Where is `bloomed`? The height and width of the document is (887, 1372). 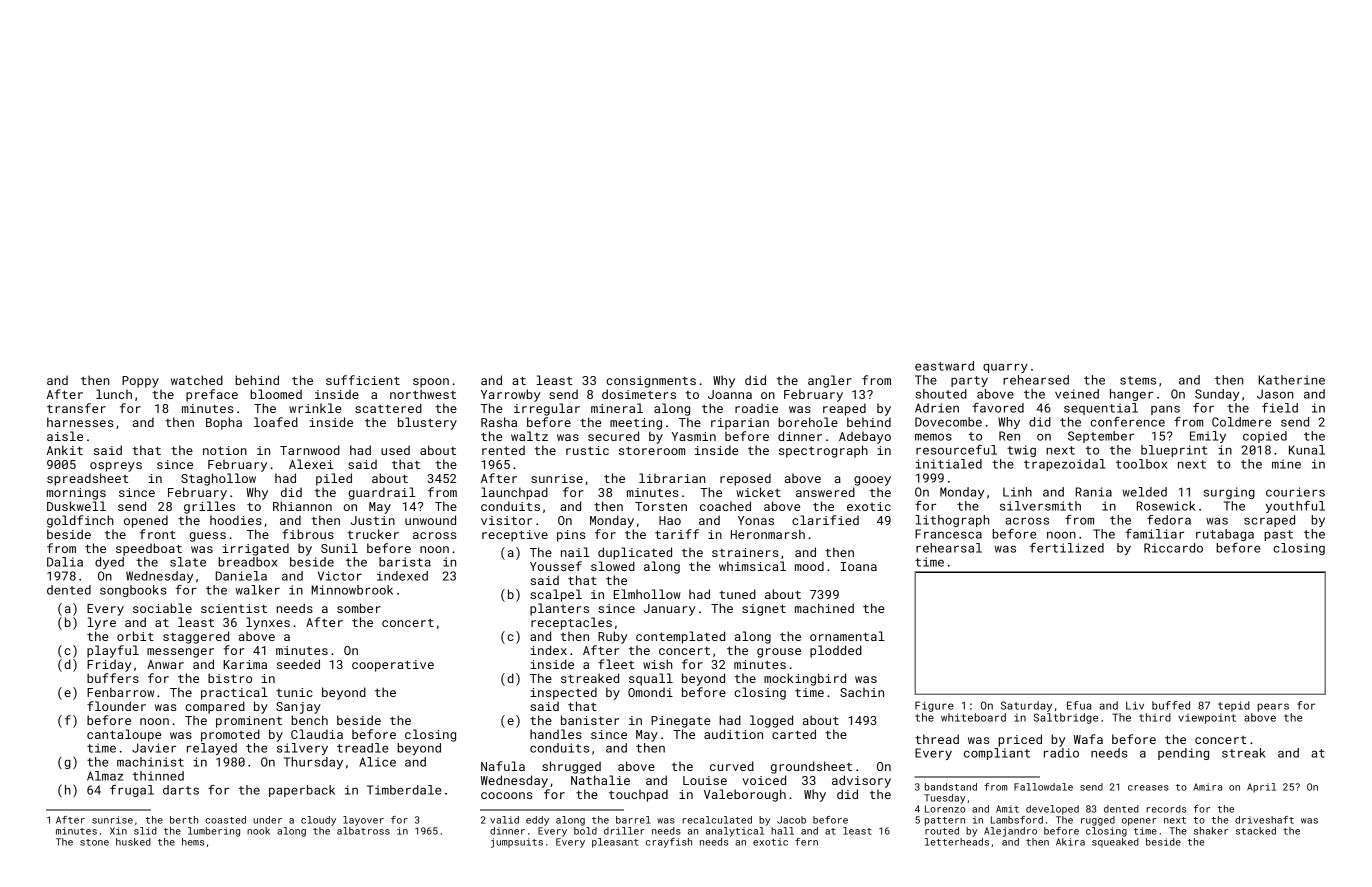
bloomed is located at coordinates (276, 394).
